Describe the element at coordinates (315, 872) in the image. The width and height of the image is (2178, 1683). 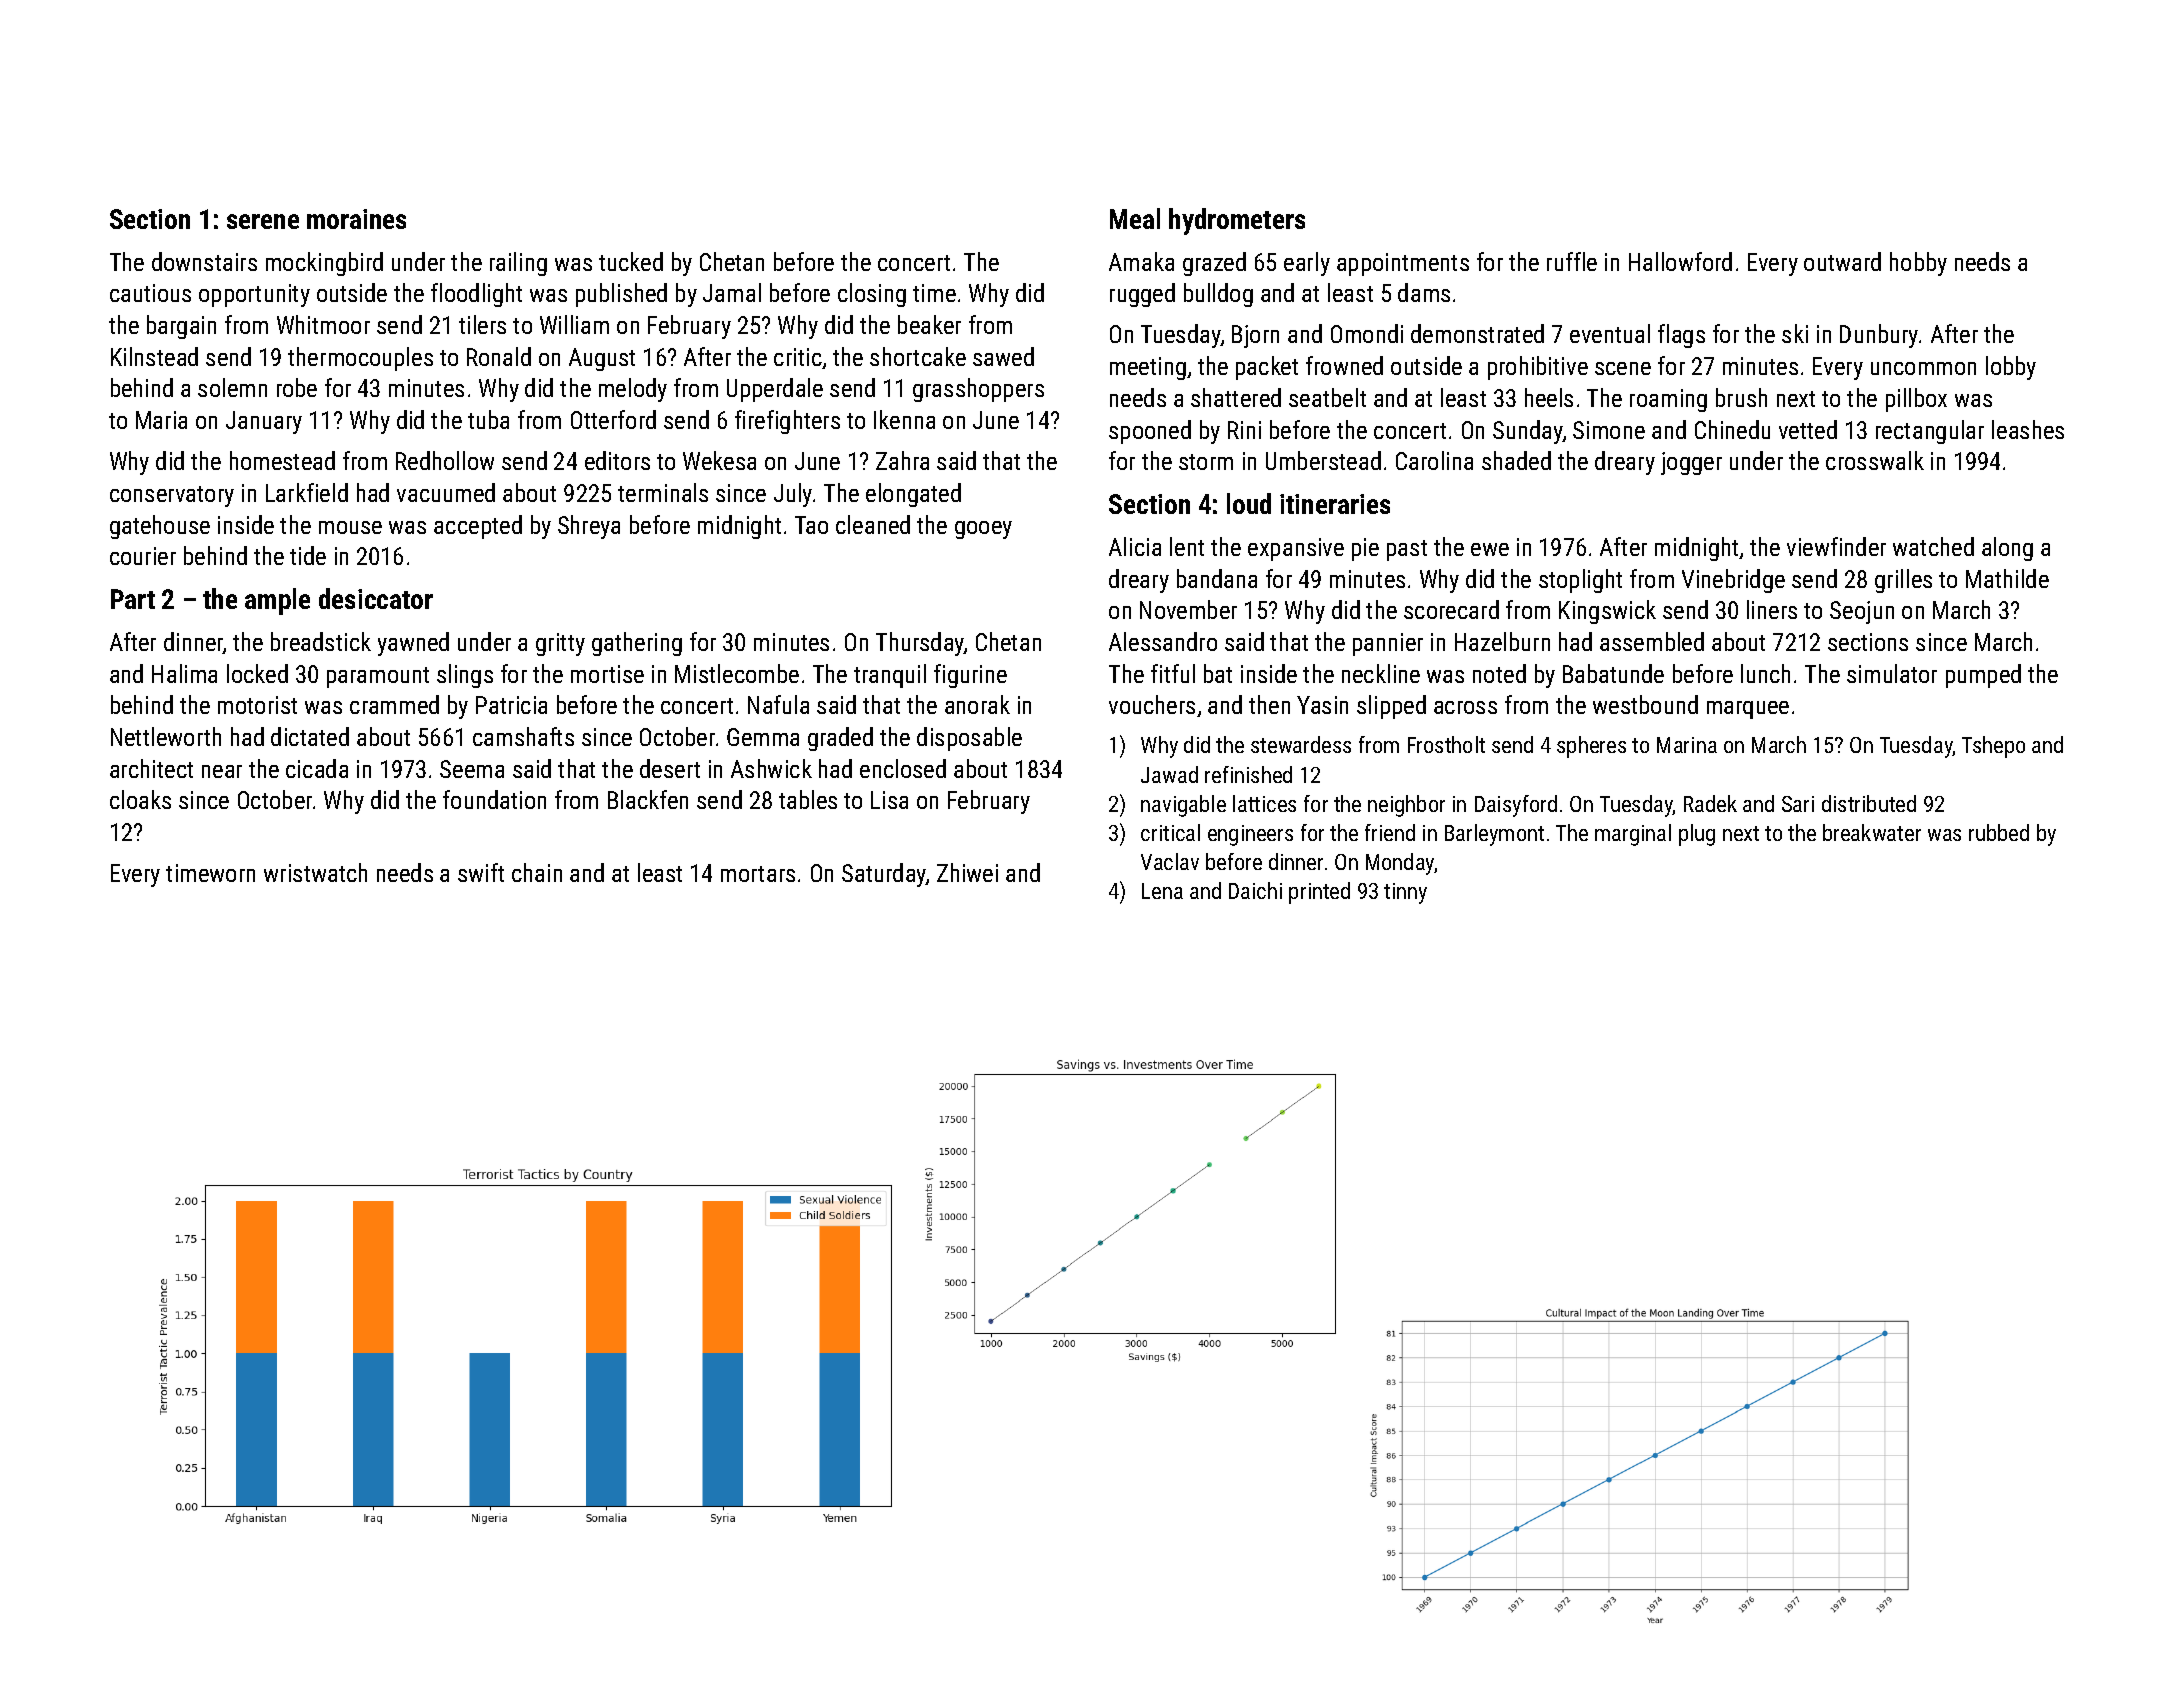
I see `wristwatch` at that location.
